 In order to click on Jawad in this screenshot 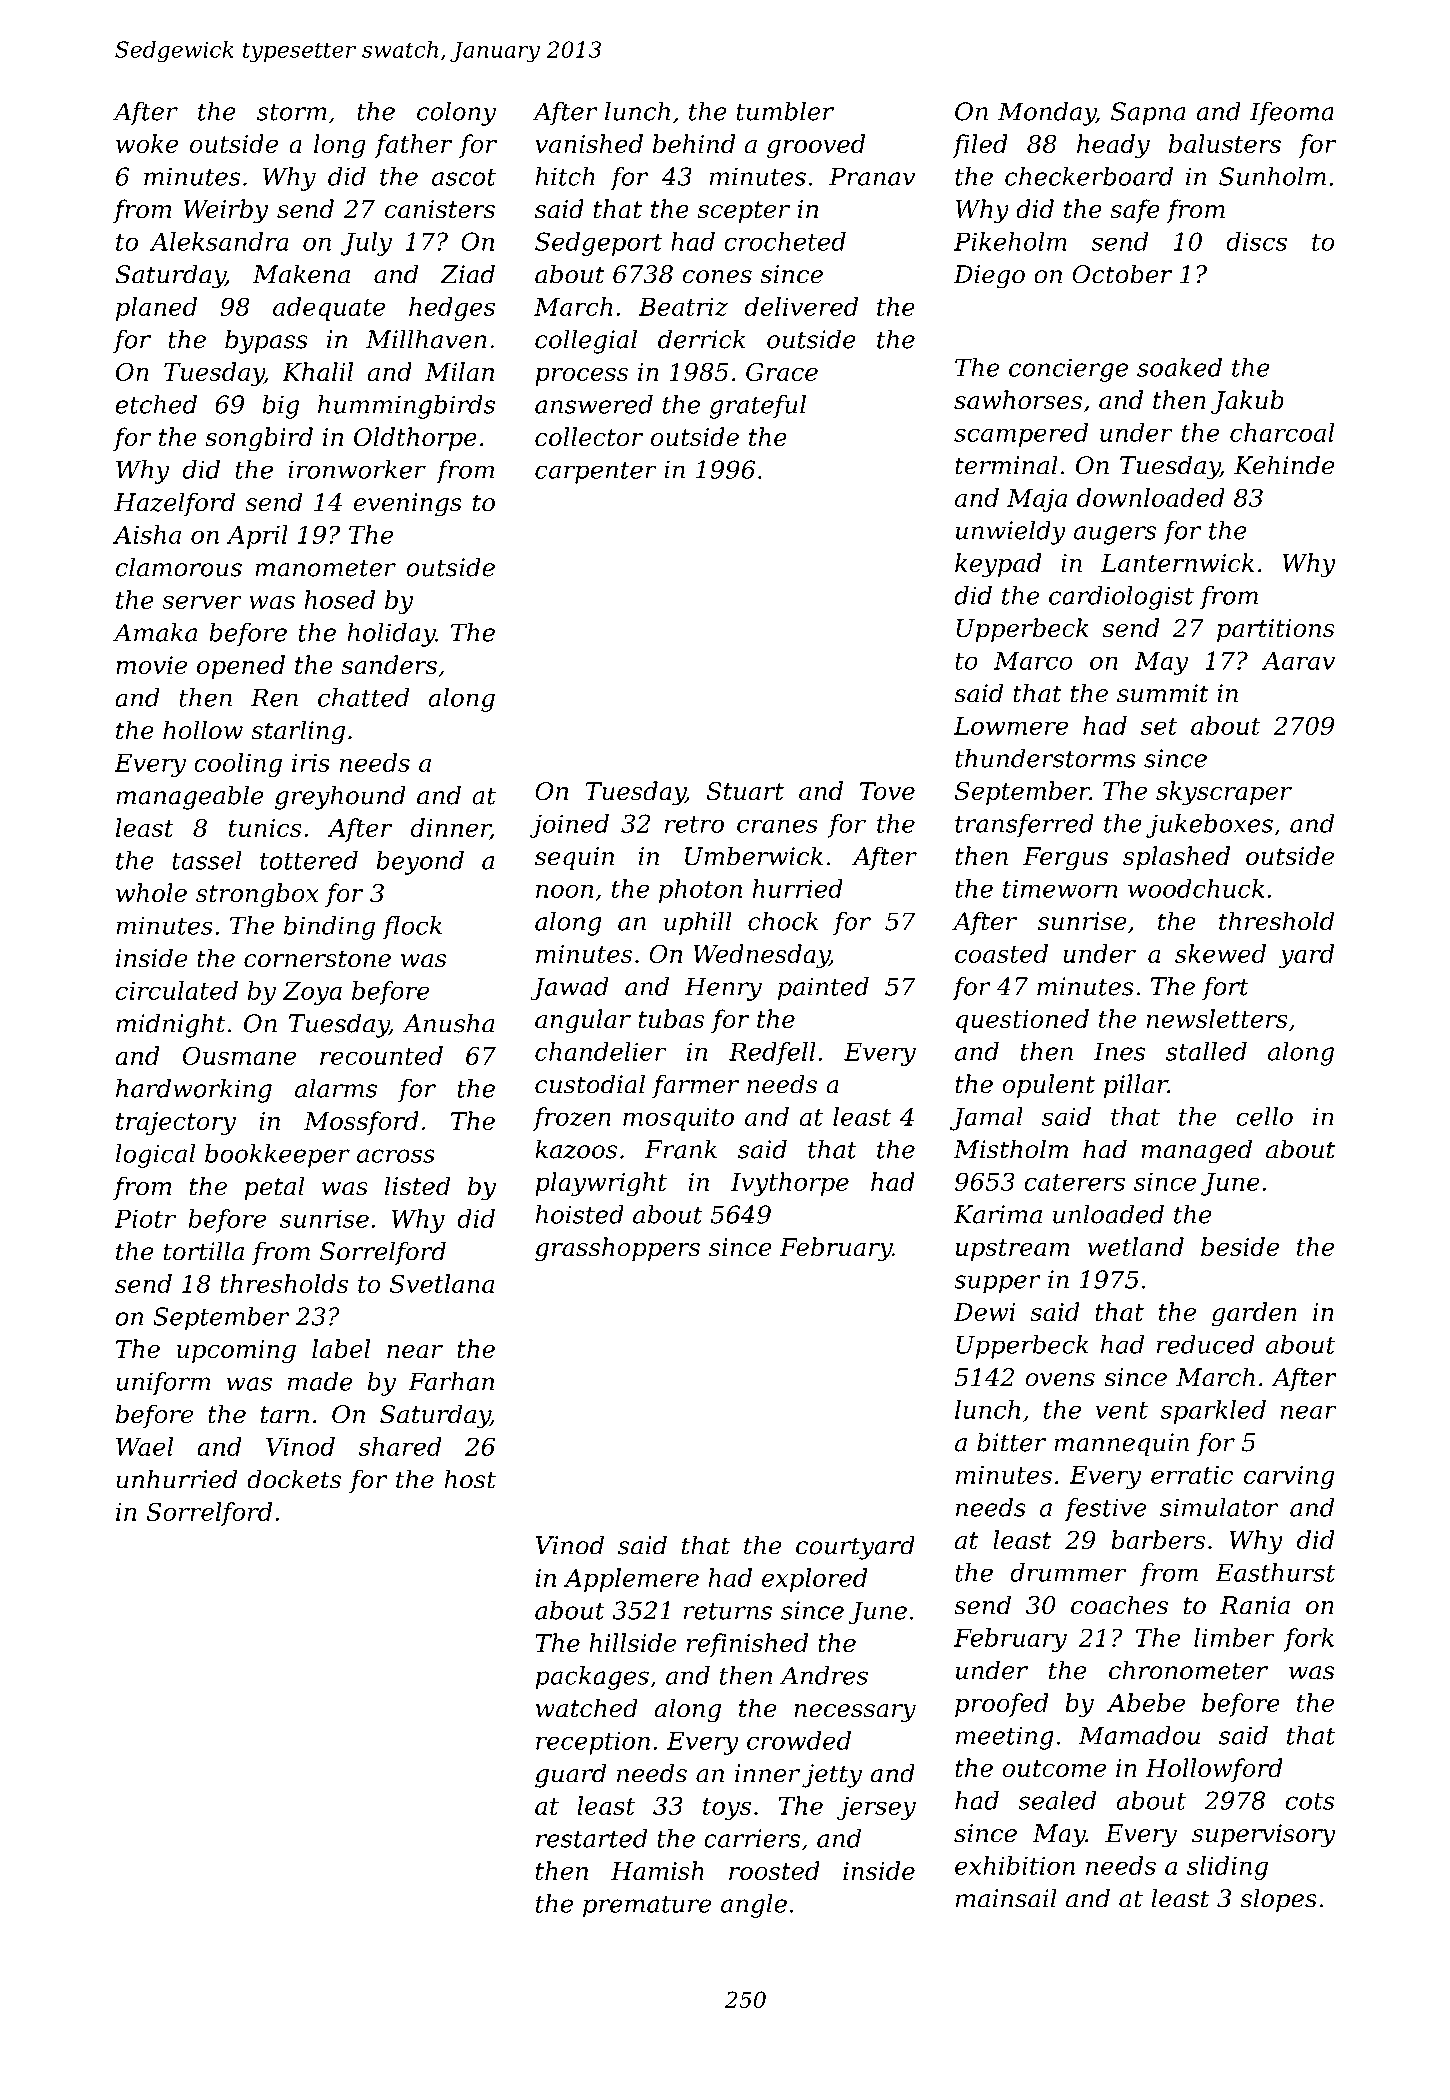, I will do `click(569, 989)`.
